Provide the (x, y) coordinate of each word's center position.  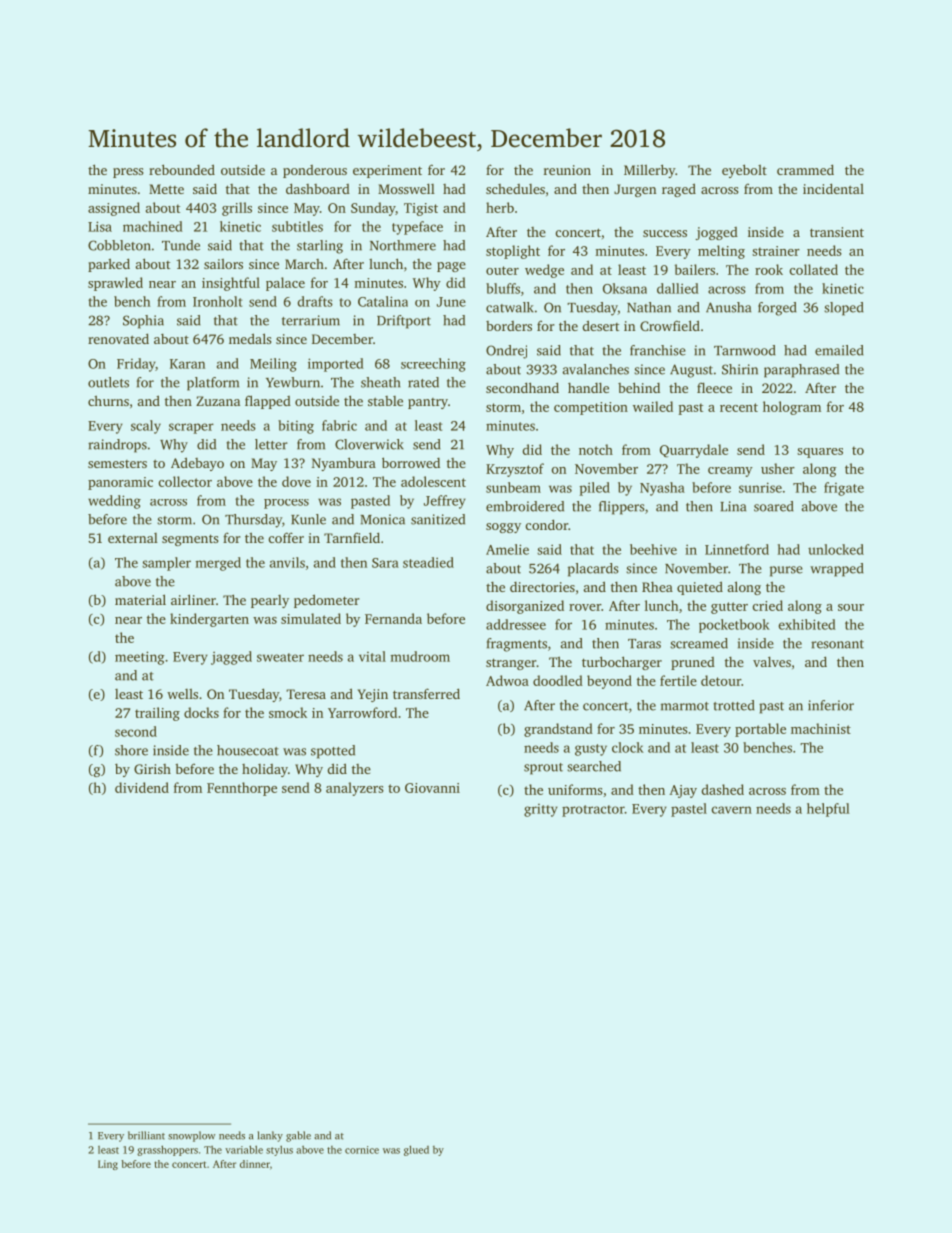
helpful (828, 810)
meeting (139, 658)
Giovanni (432, 788)
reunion (567, 170)
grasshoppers (167, 1150)
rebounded (182, 169)
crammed (805, 169)
